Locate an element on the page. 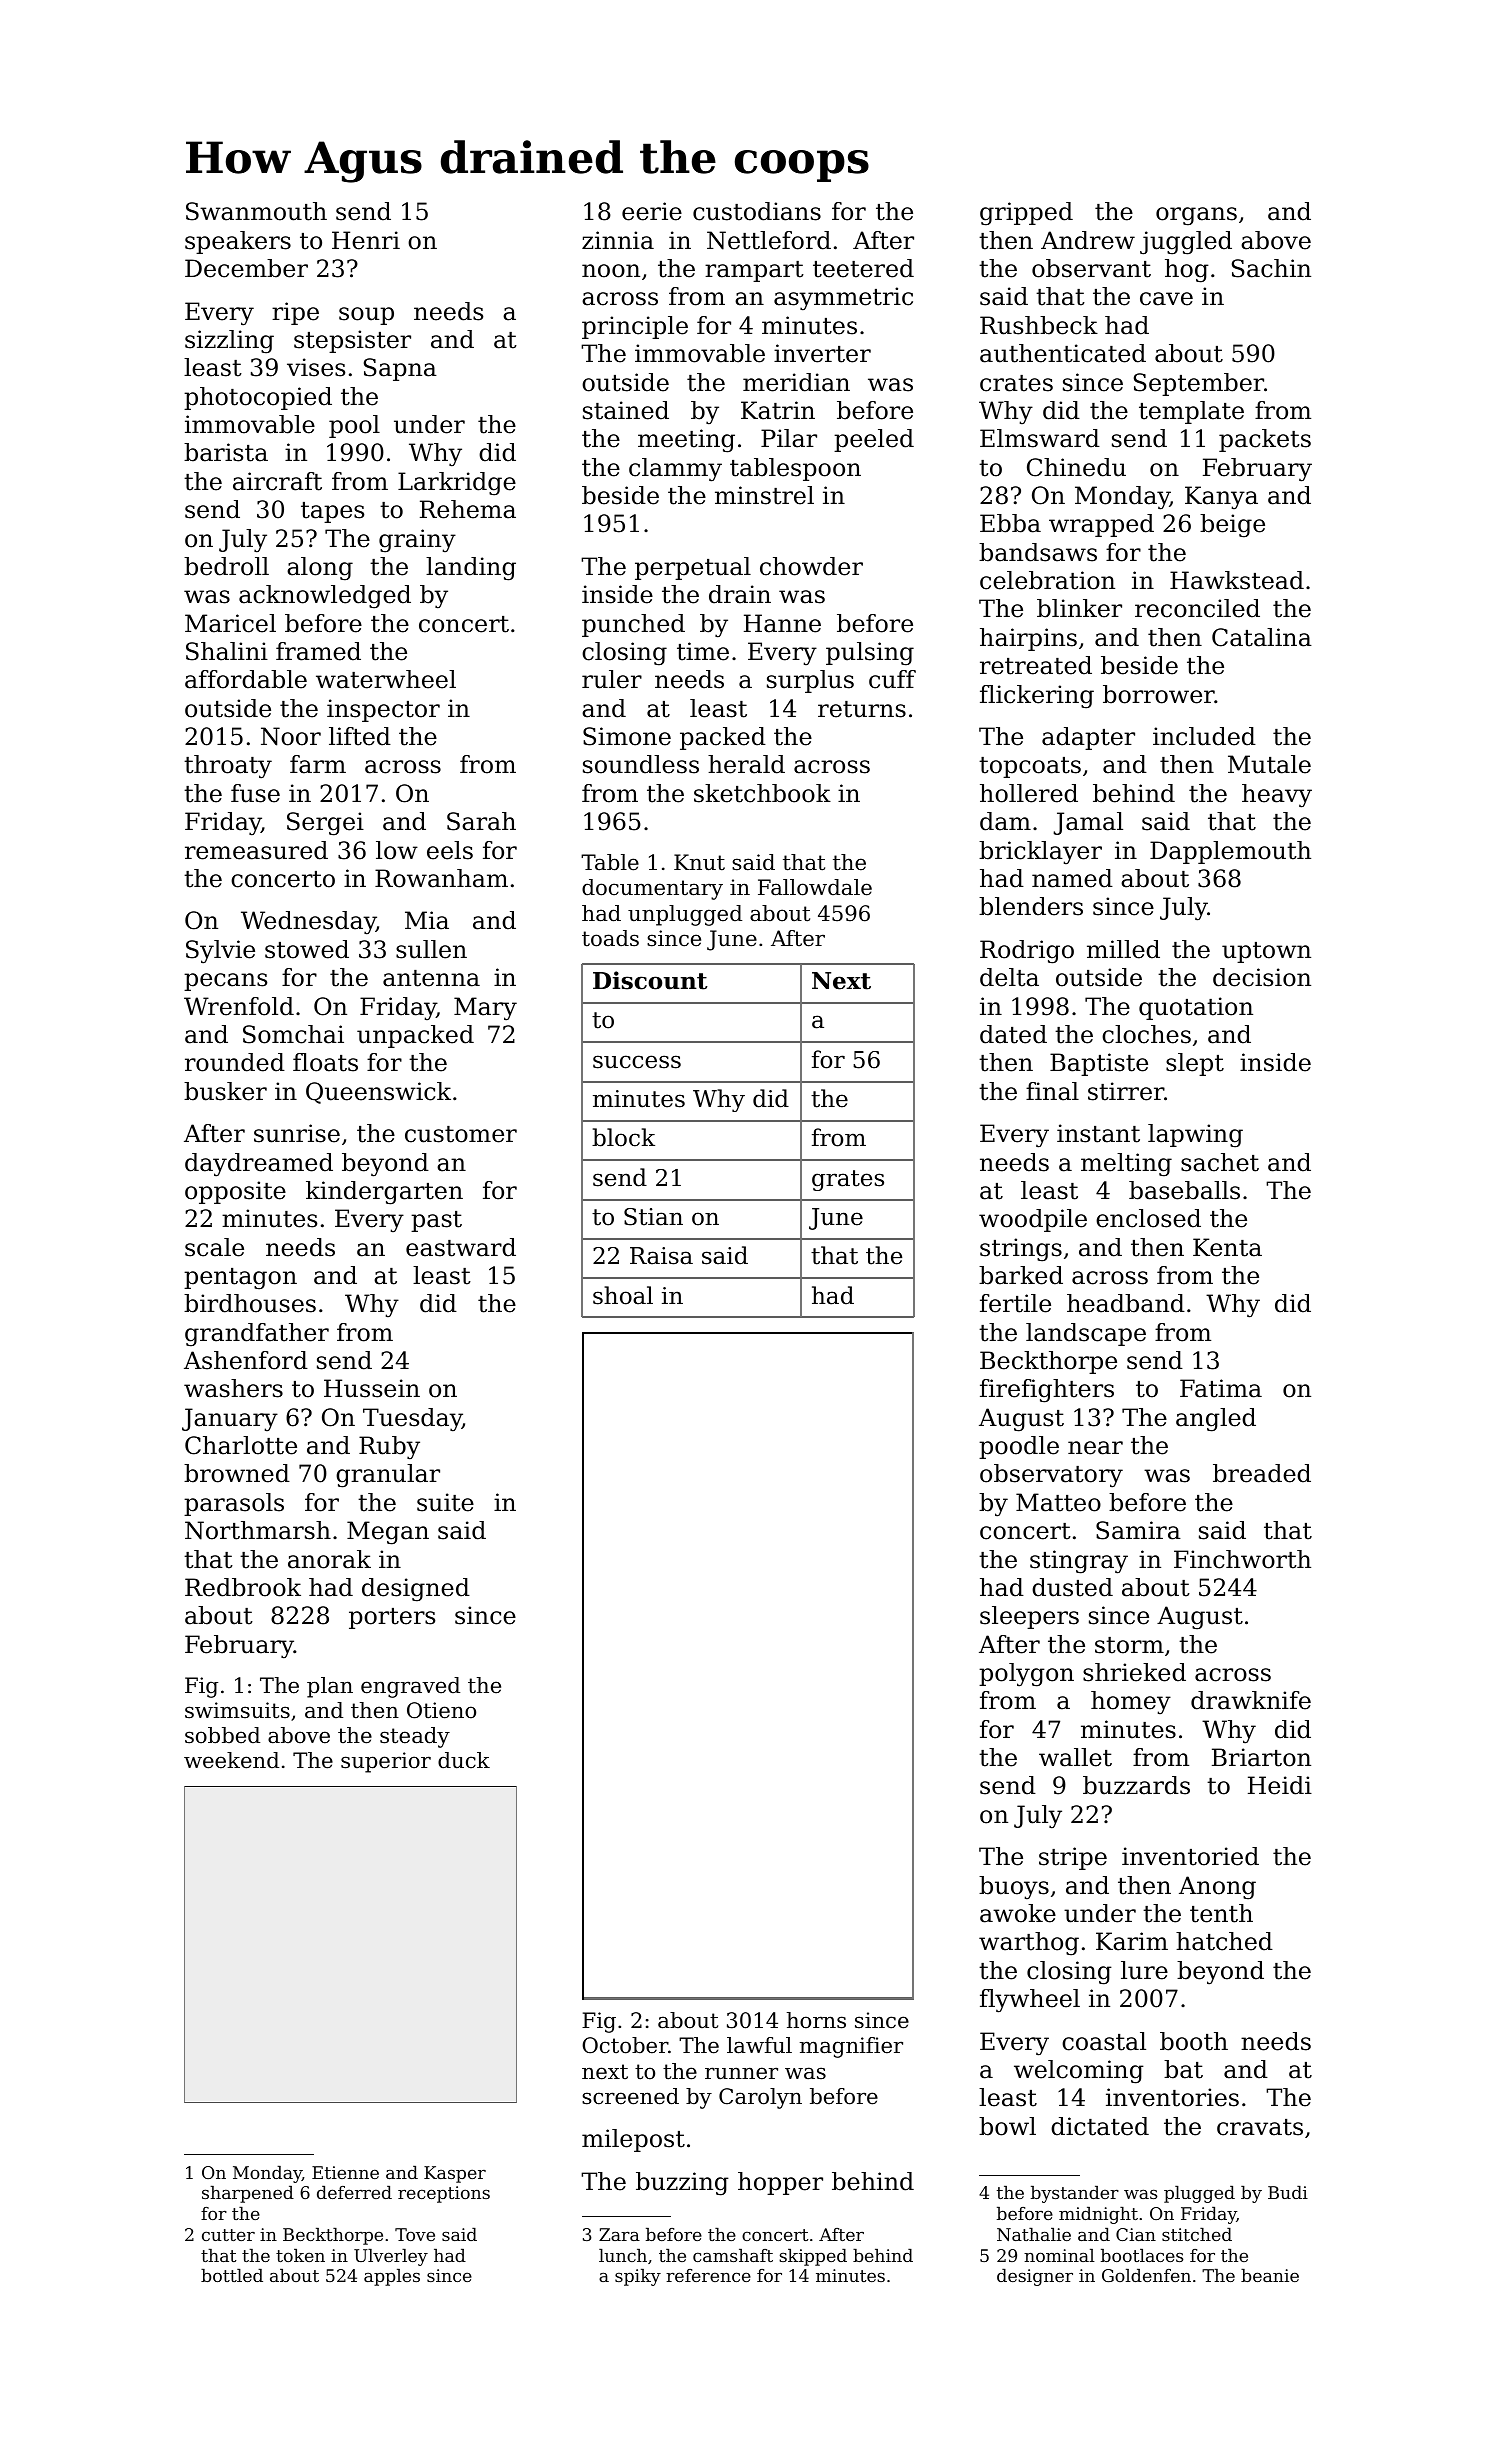 The width and height of the image is (1496, 2464). suite is located at coordinates (445, 1502).
